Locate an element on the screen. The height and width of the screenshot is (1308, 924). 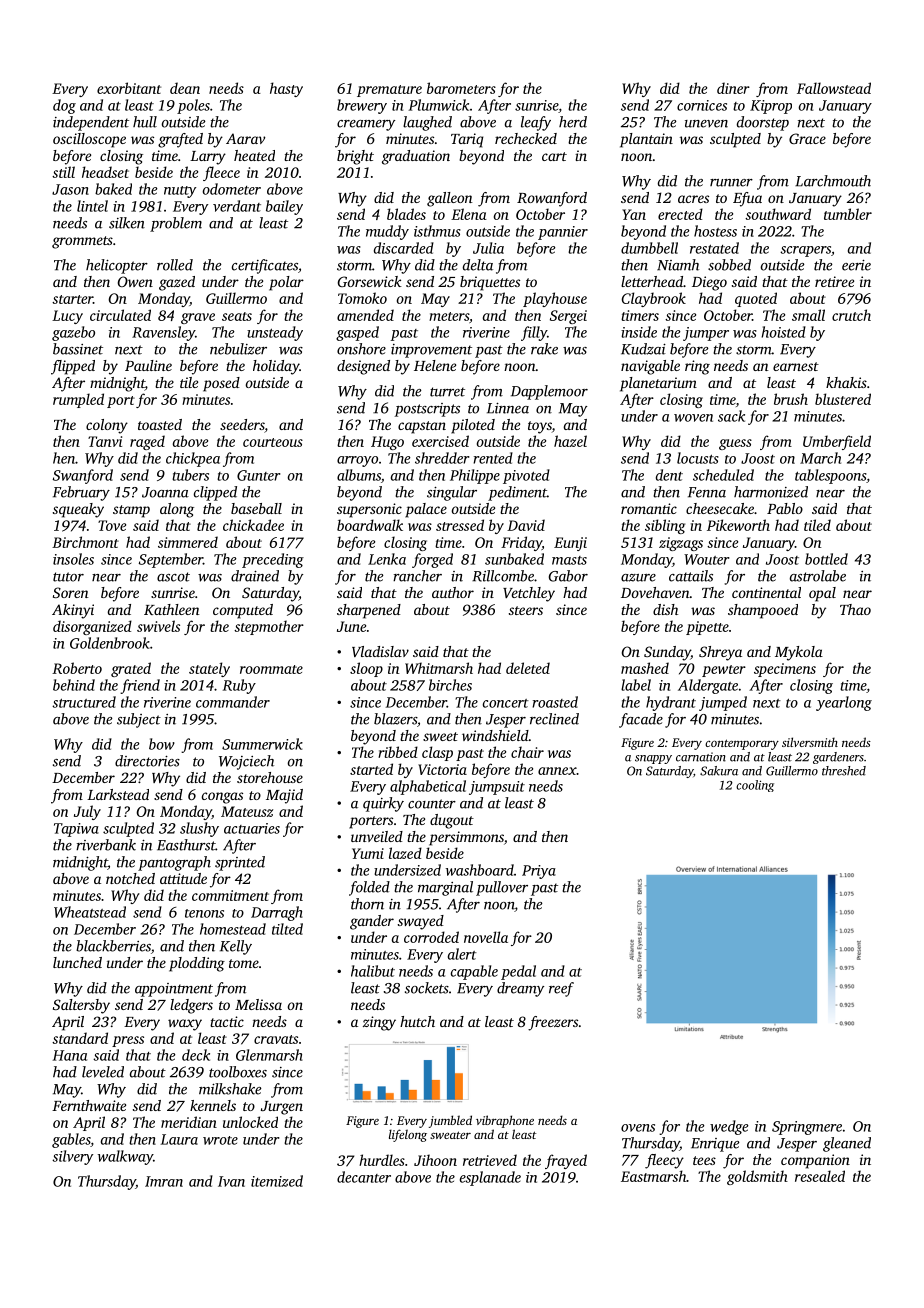
Helene is located at coordinates (435, 365).
